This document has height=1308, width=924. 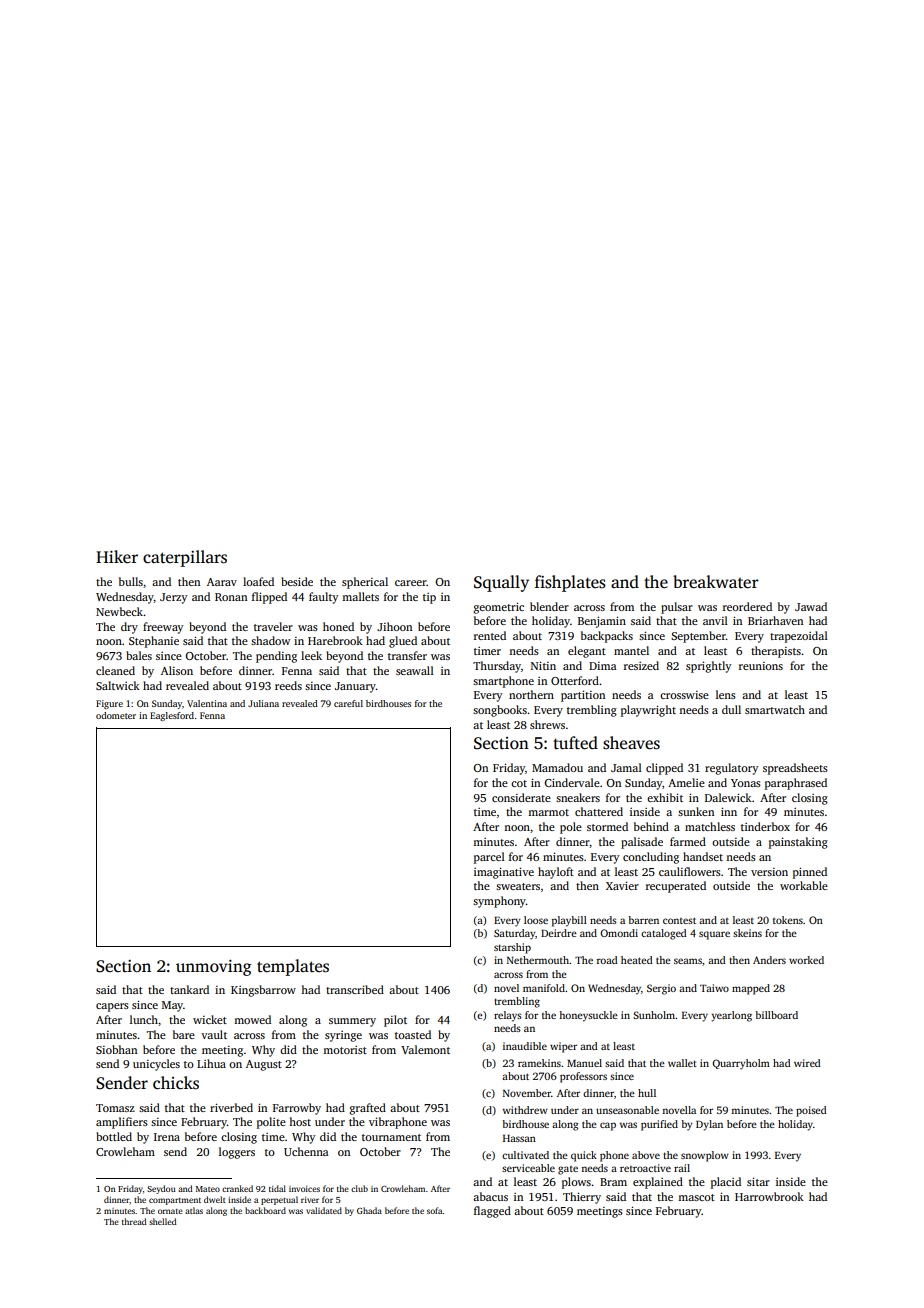 What do you see at coordinates (403, 642) in the document?
I see `glued` at bounding box center [403, 642].
